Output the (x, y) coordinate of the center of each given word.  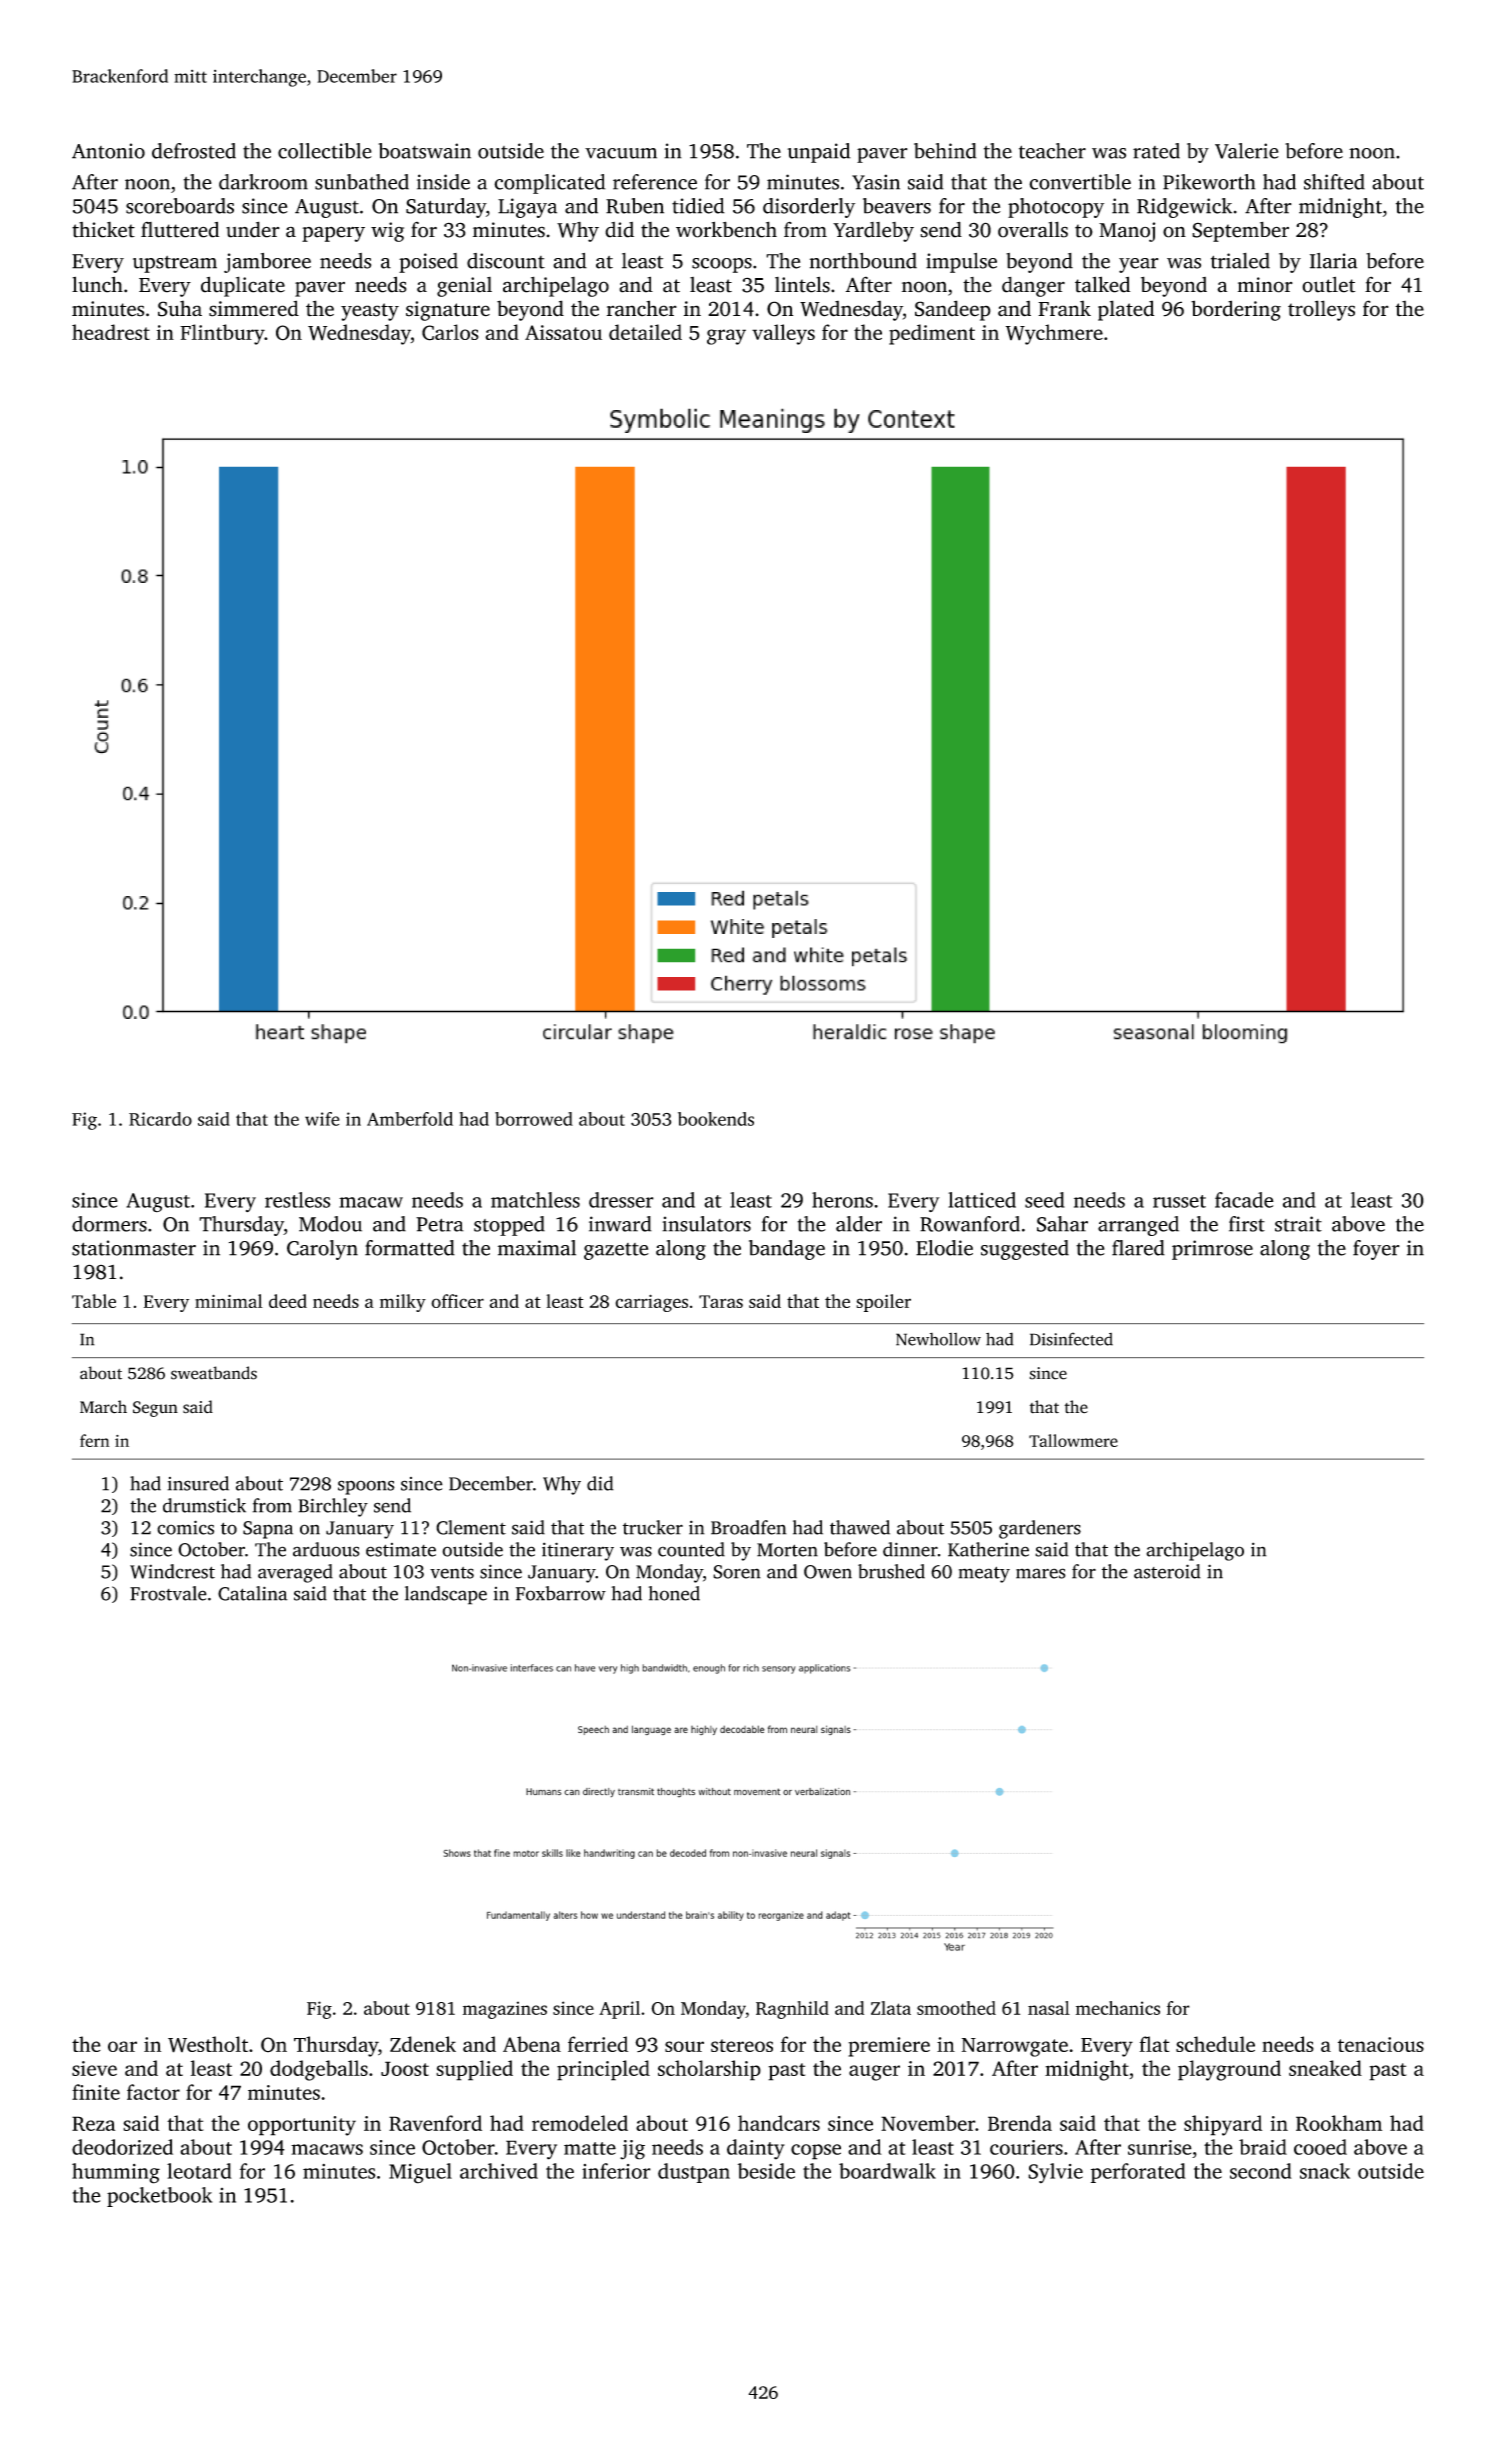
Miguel (420, 2173)
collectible (325, 151)
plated (1126, 310)
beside (766, 2171)
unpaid (819, 153)
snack (1325, 2171)
